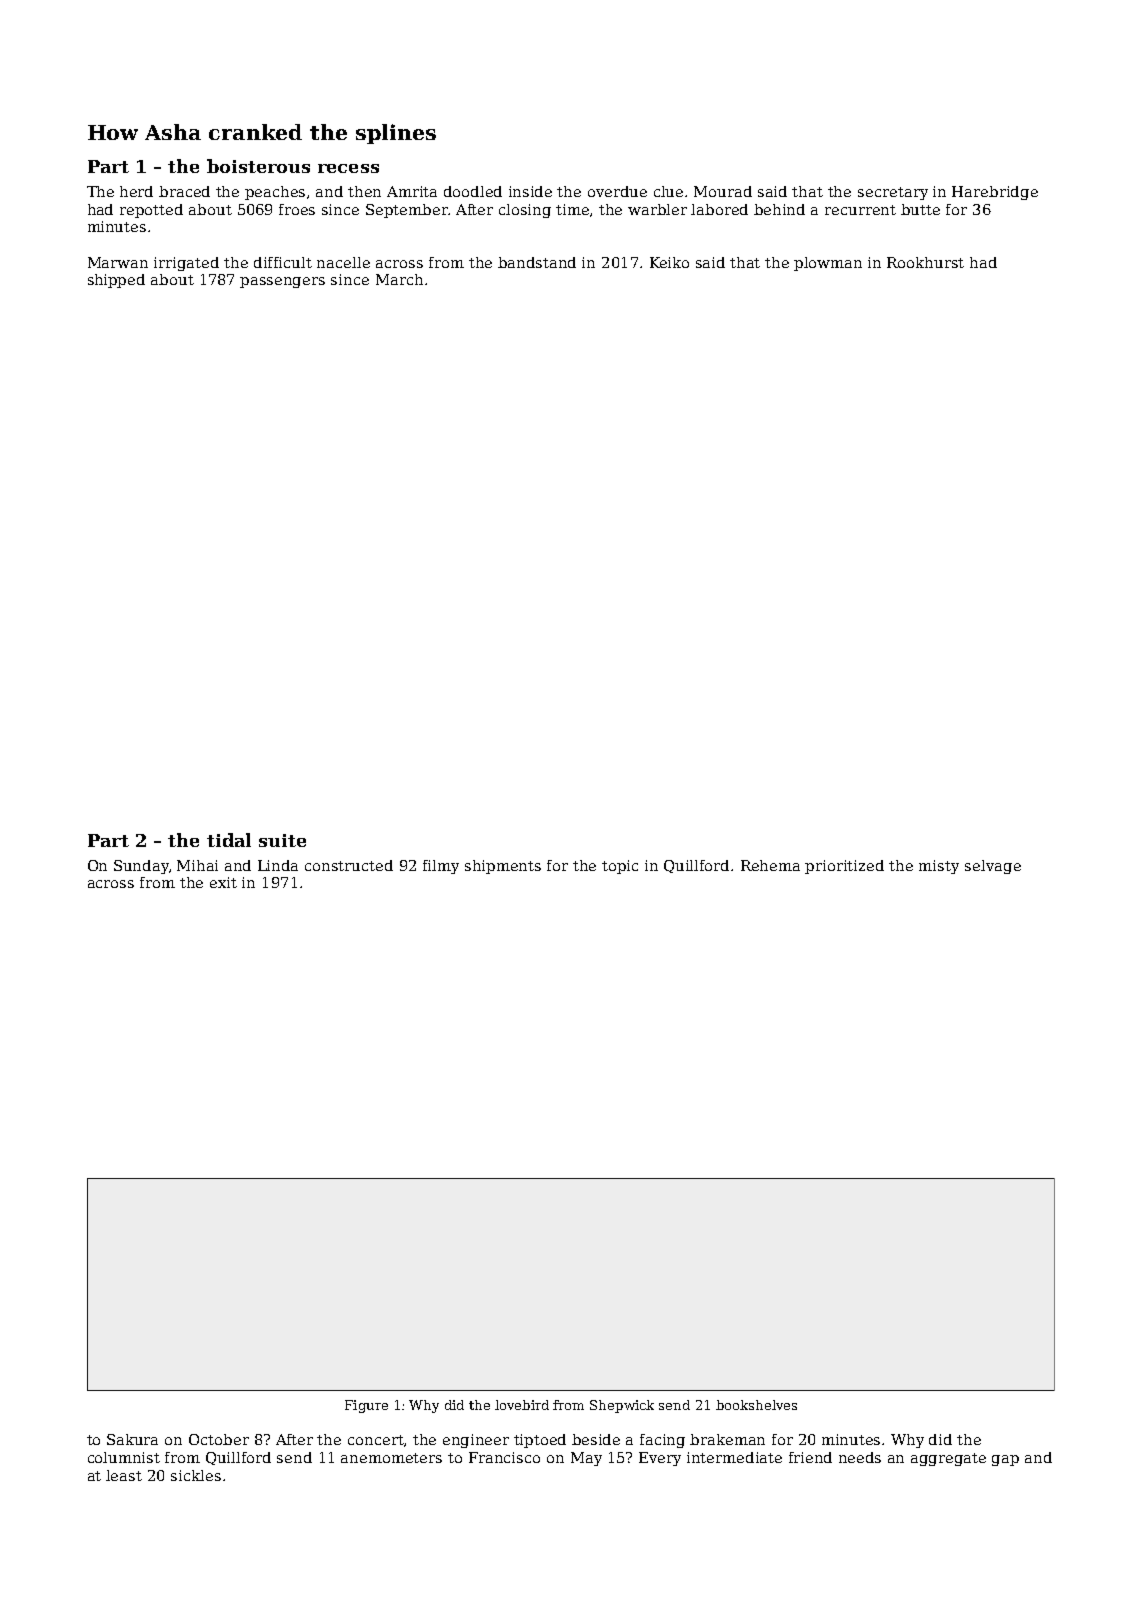 The width and height of the image is (1142, 1615). I want to click on lovebird, so click(522, 1405).
